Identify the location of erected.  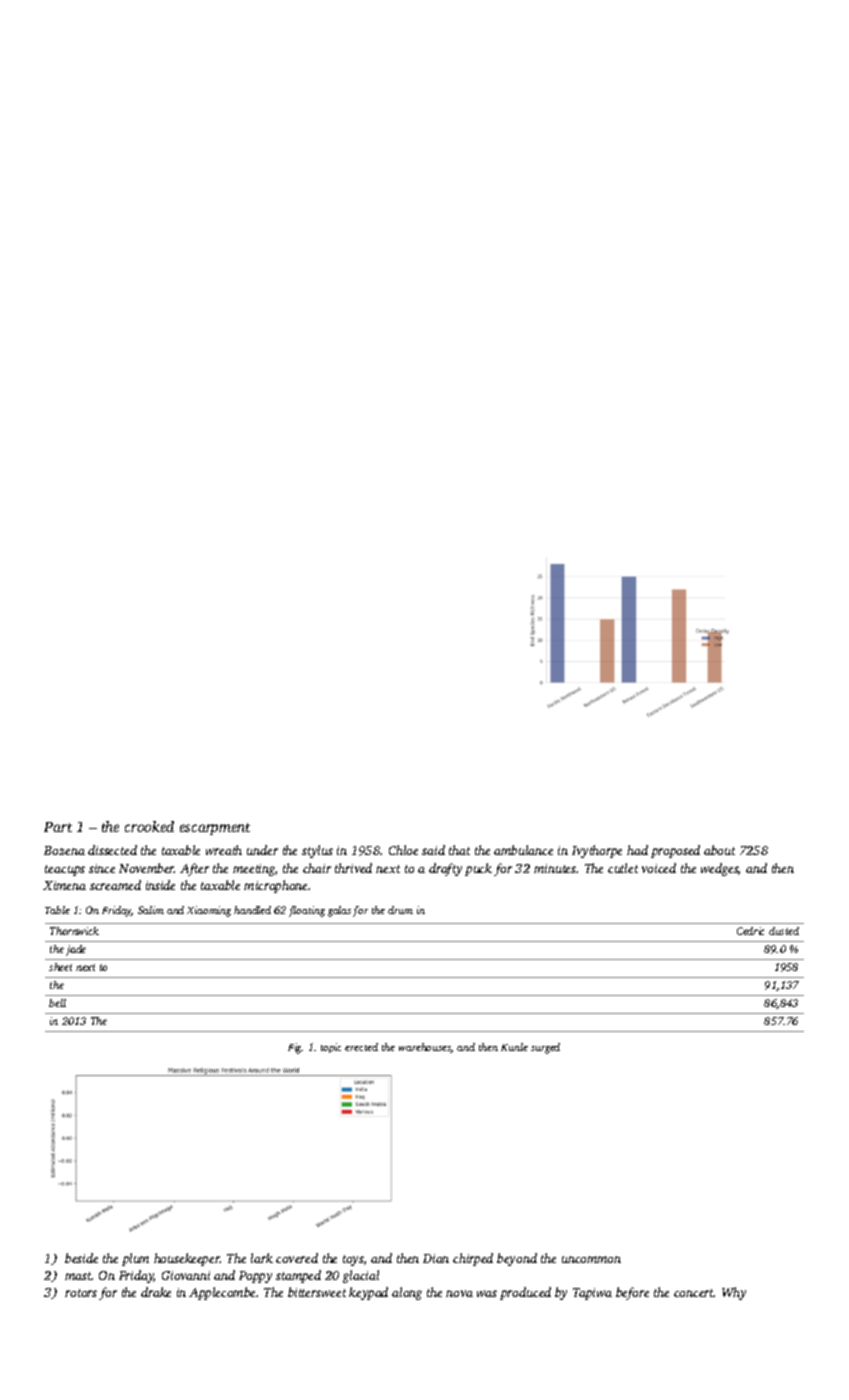
(361, 1047).
